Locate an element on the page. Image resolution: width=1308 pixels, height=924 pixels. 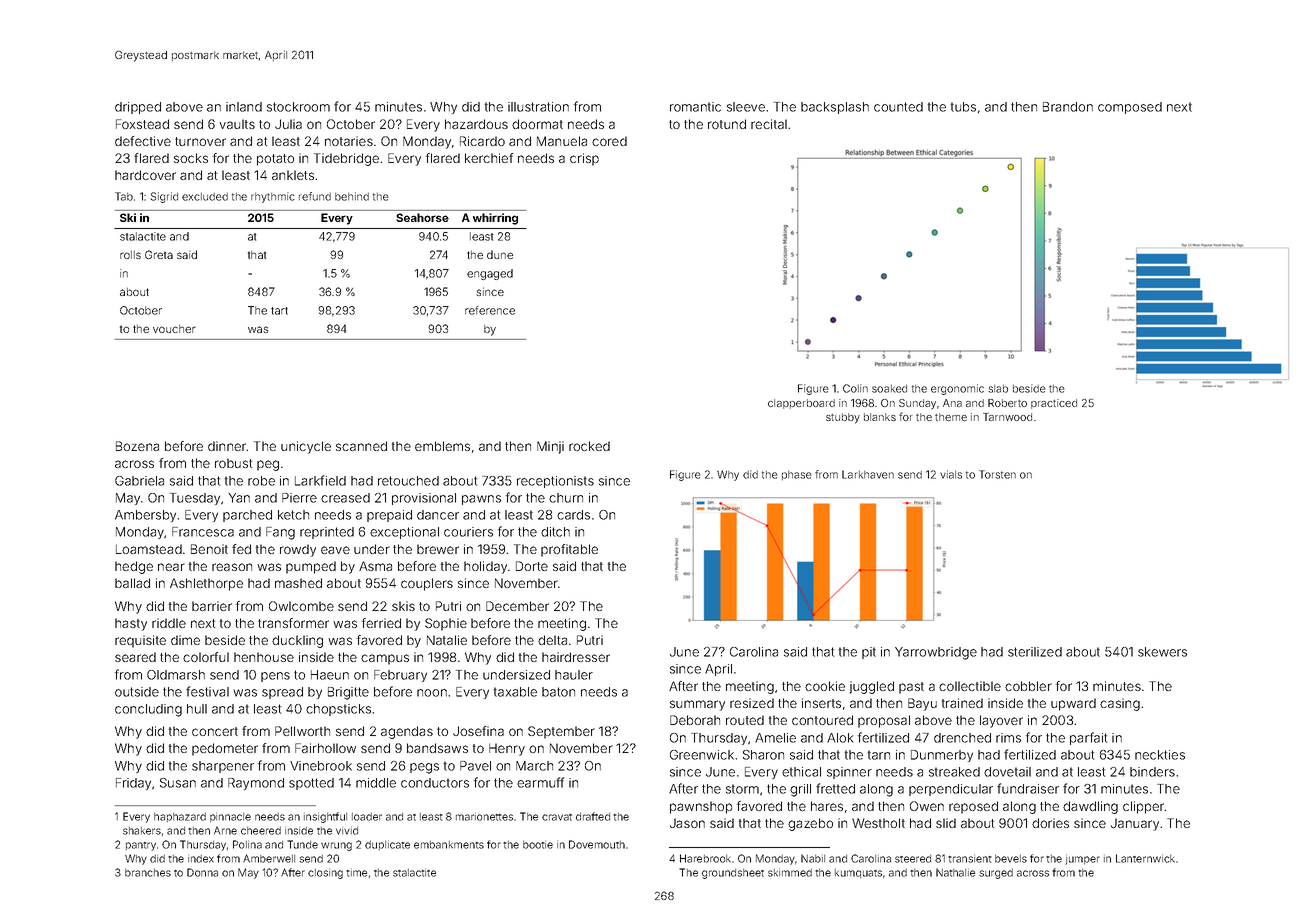
engaged is located at coordinates (490, 274).
